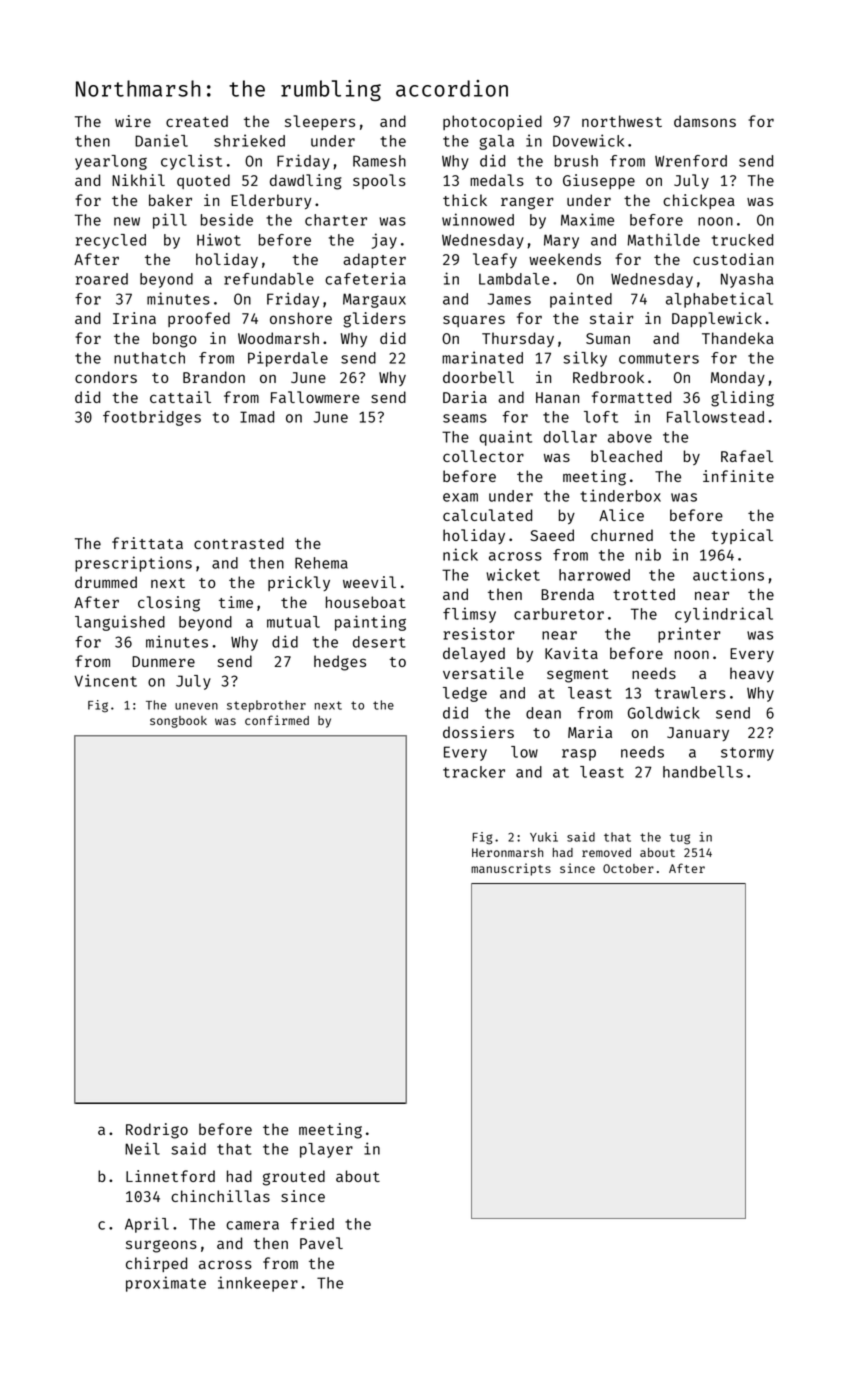  Describe the element at coordinates (326, 1150) in the screenshot. I see `player` at that location.
